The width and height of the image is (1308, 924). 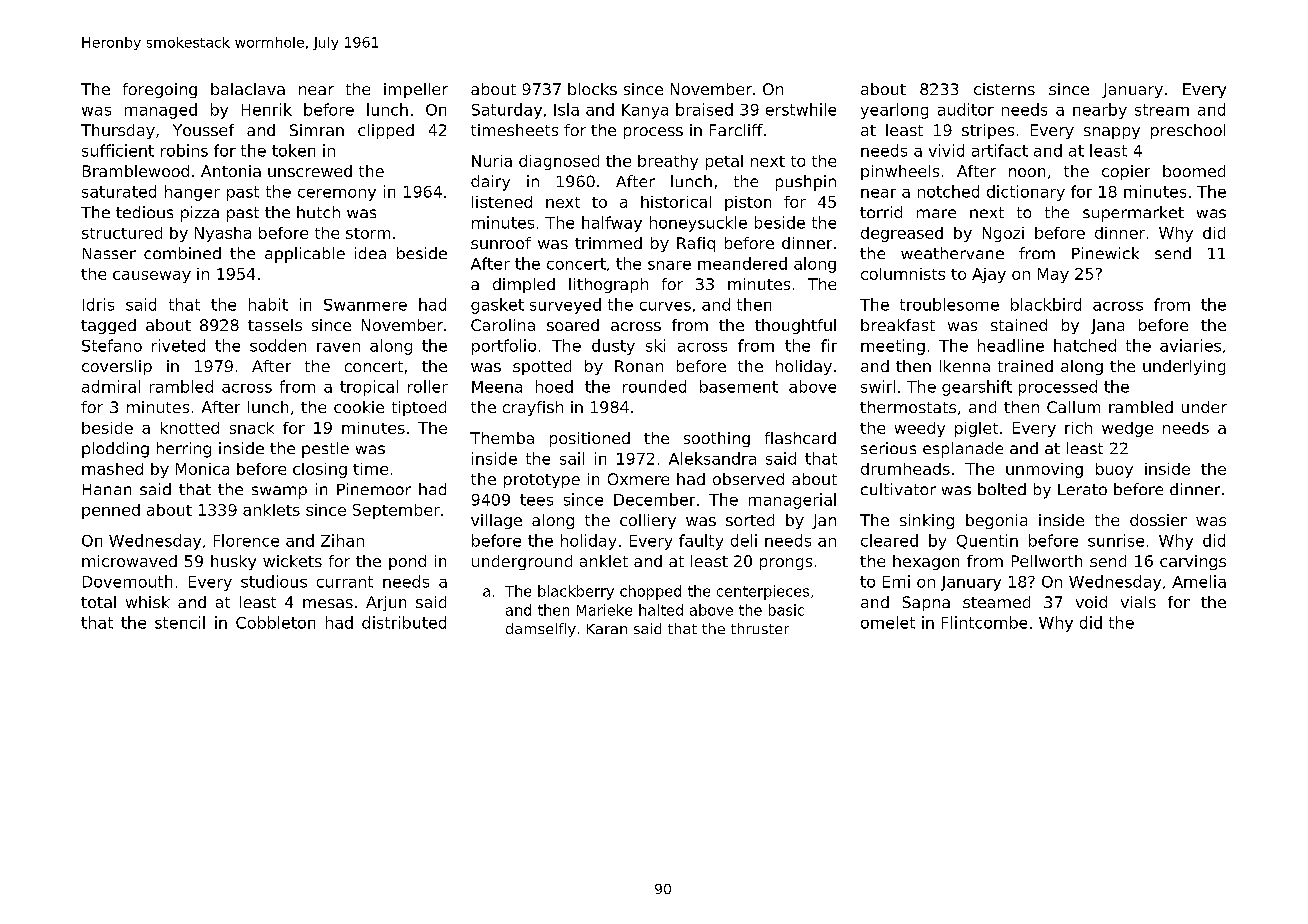 What do you see at coordinates (792, 501) in the image?
I see `managerial` at bounding box center [792, 501].
